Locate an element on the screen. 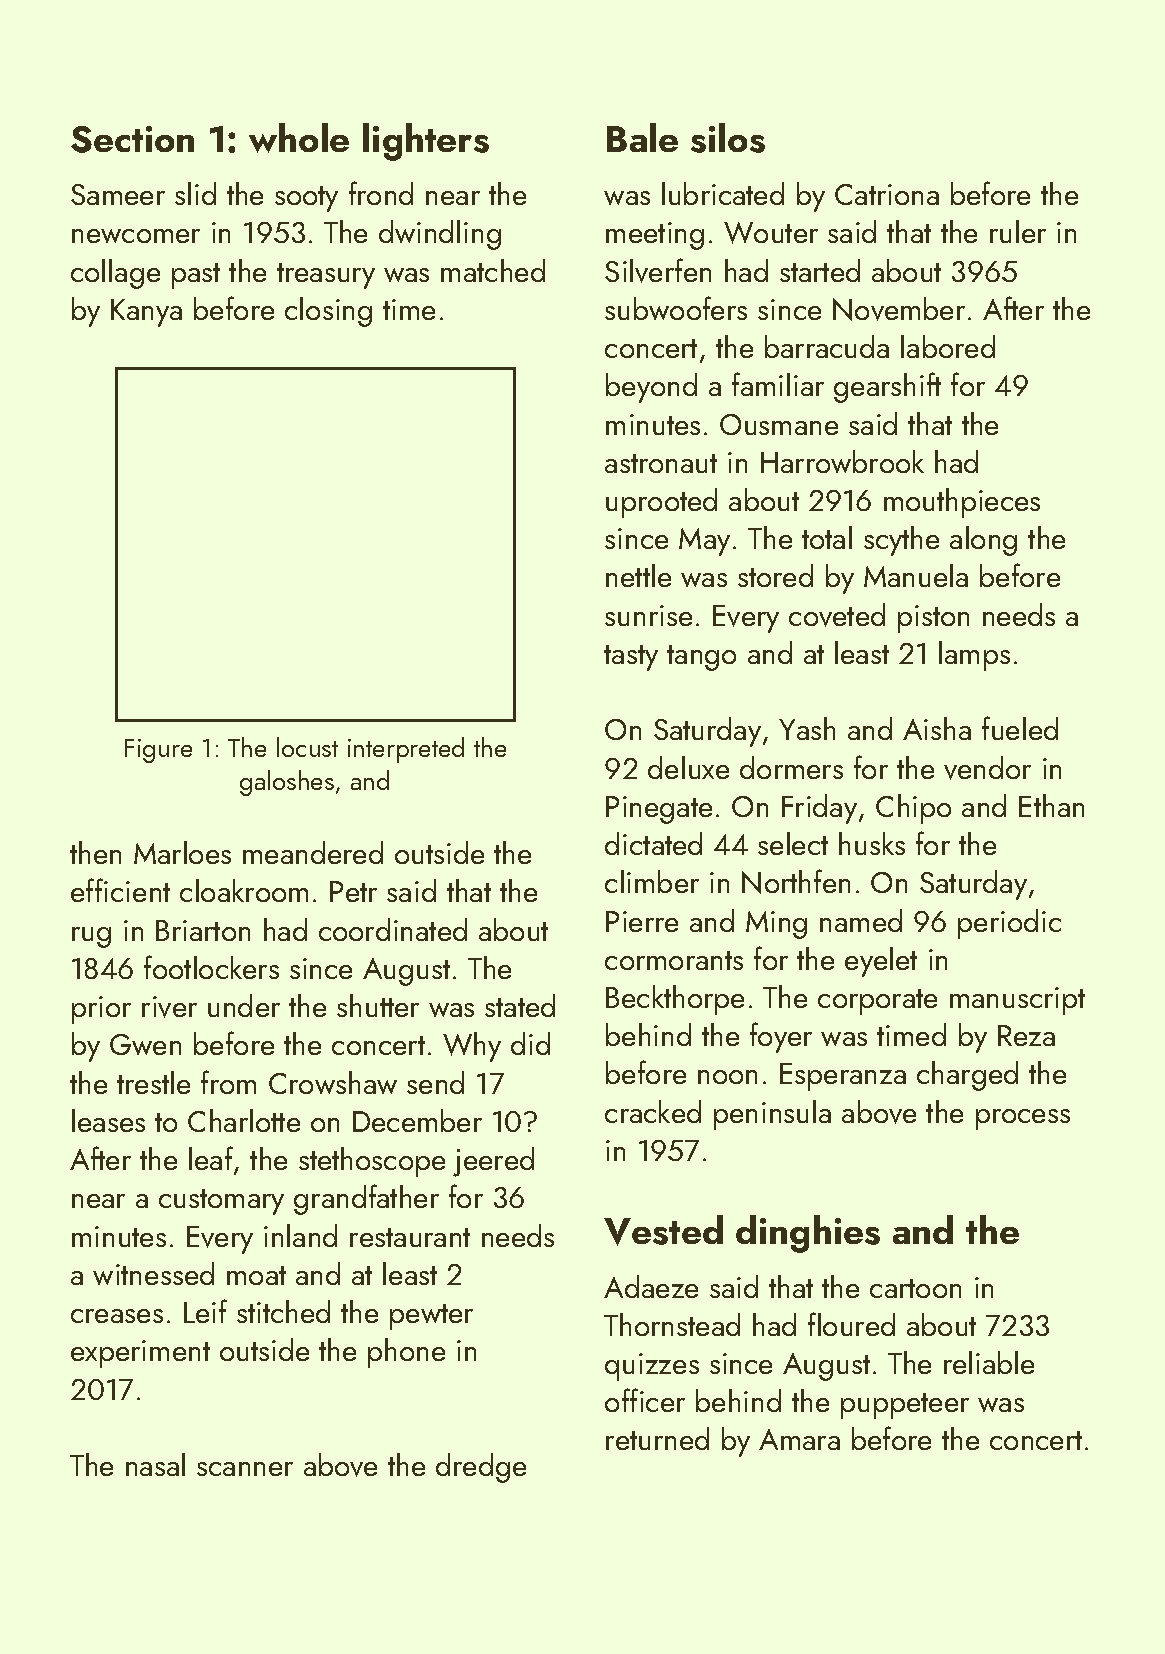  dredge is located at coordinates (481, 1468).
